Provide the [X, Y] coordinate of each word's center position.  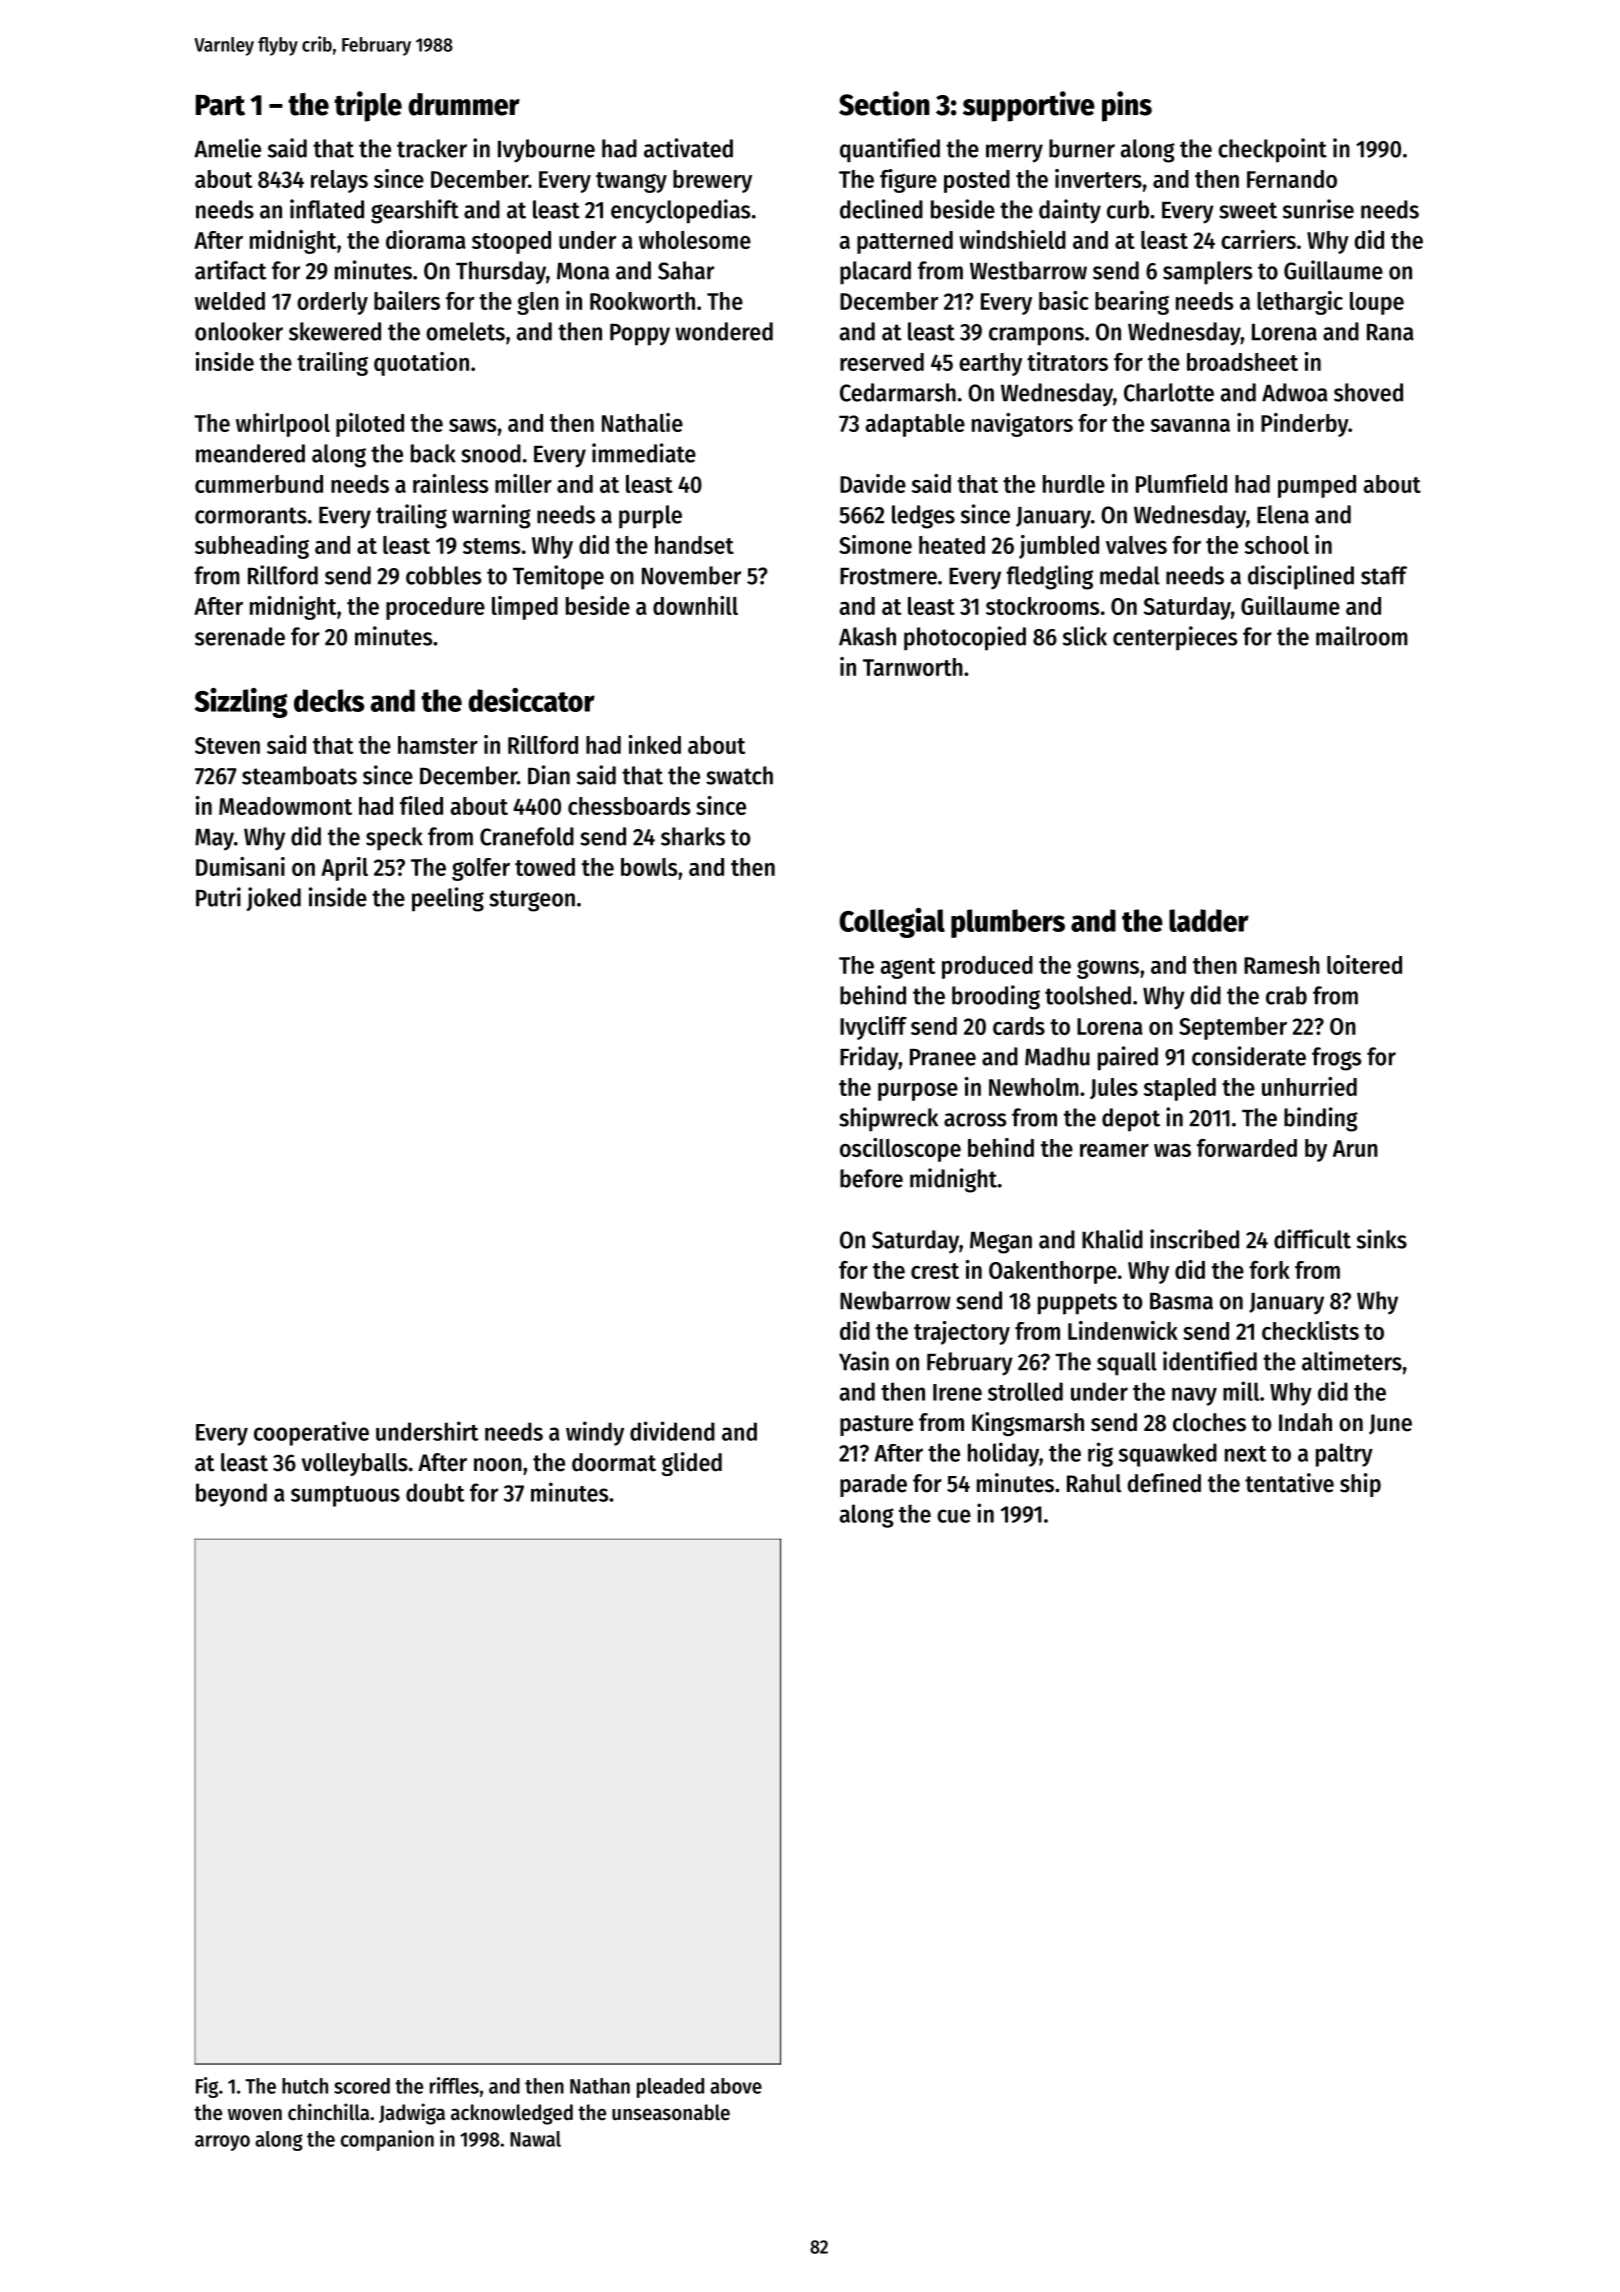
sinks [1382, 1239]
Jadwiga [412, 2114]
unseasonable [671, 2112]
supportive [1029, 106]
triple [368, 106]
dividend [672, 1431]
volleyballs [355, 1464]
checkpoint [1272, 150]
